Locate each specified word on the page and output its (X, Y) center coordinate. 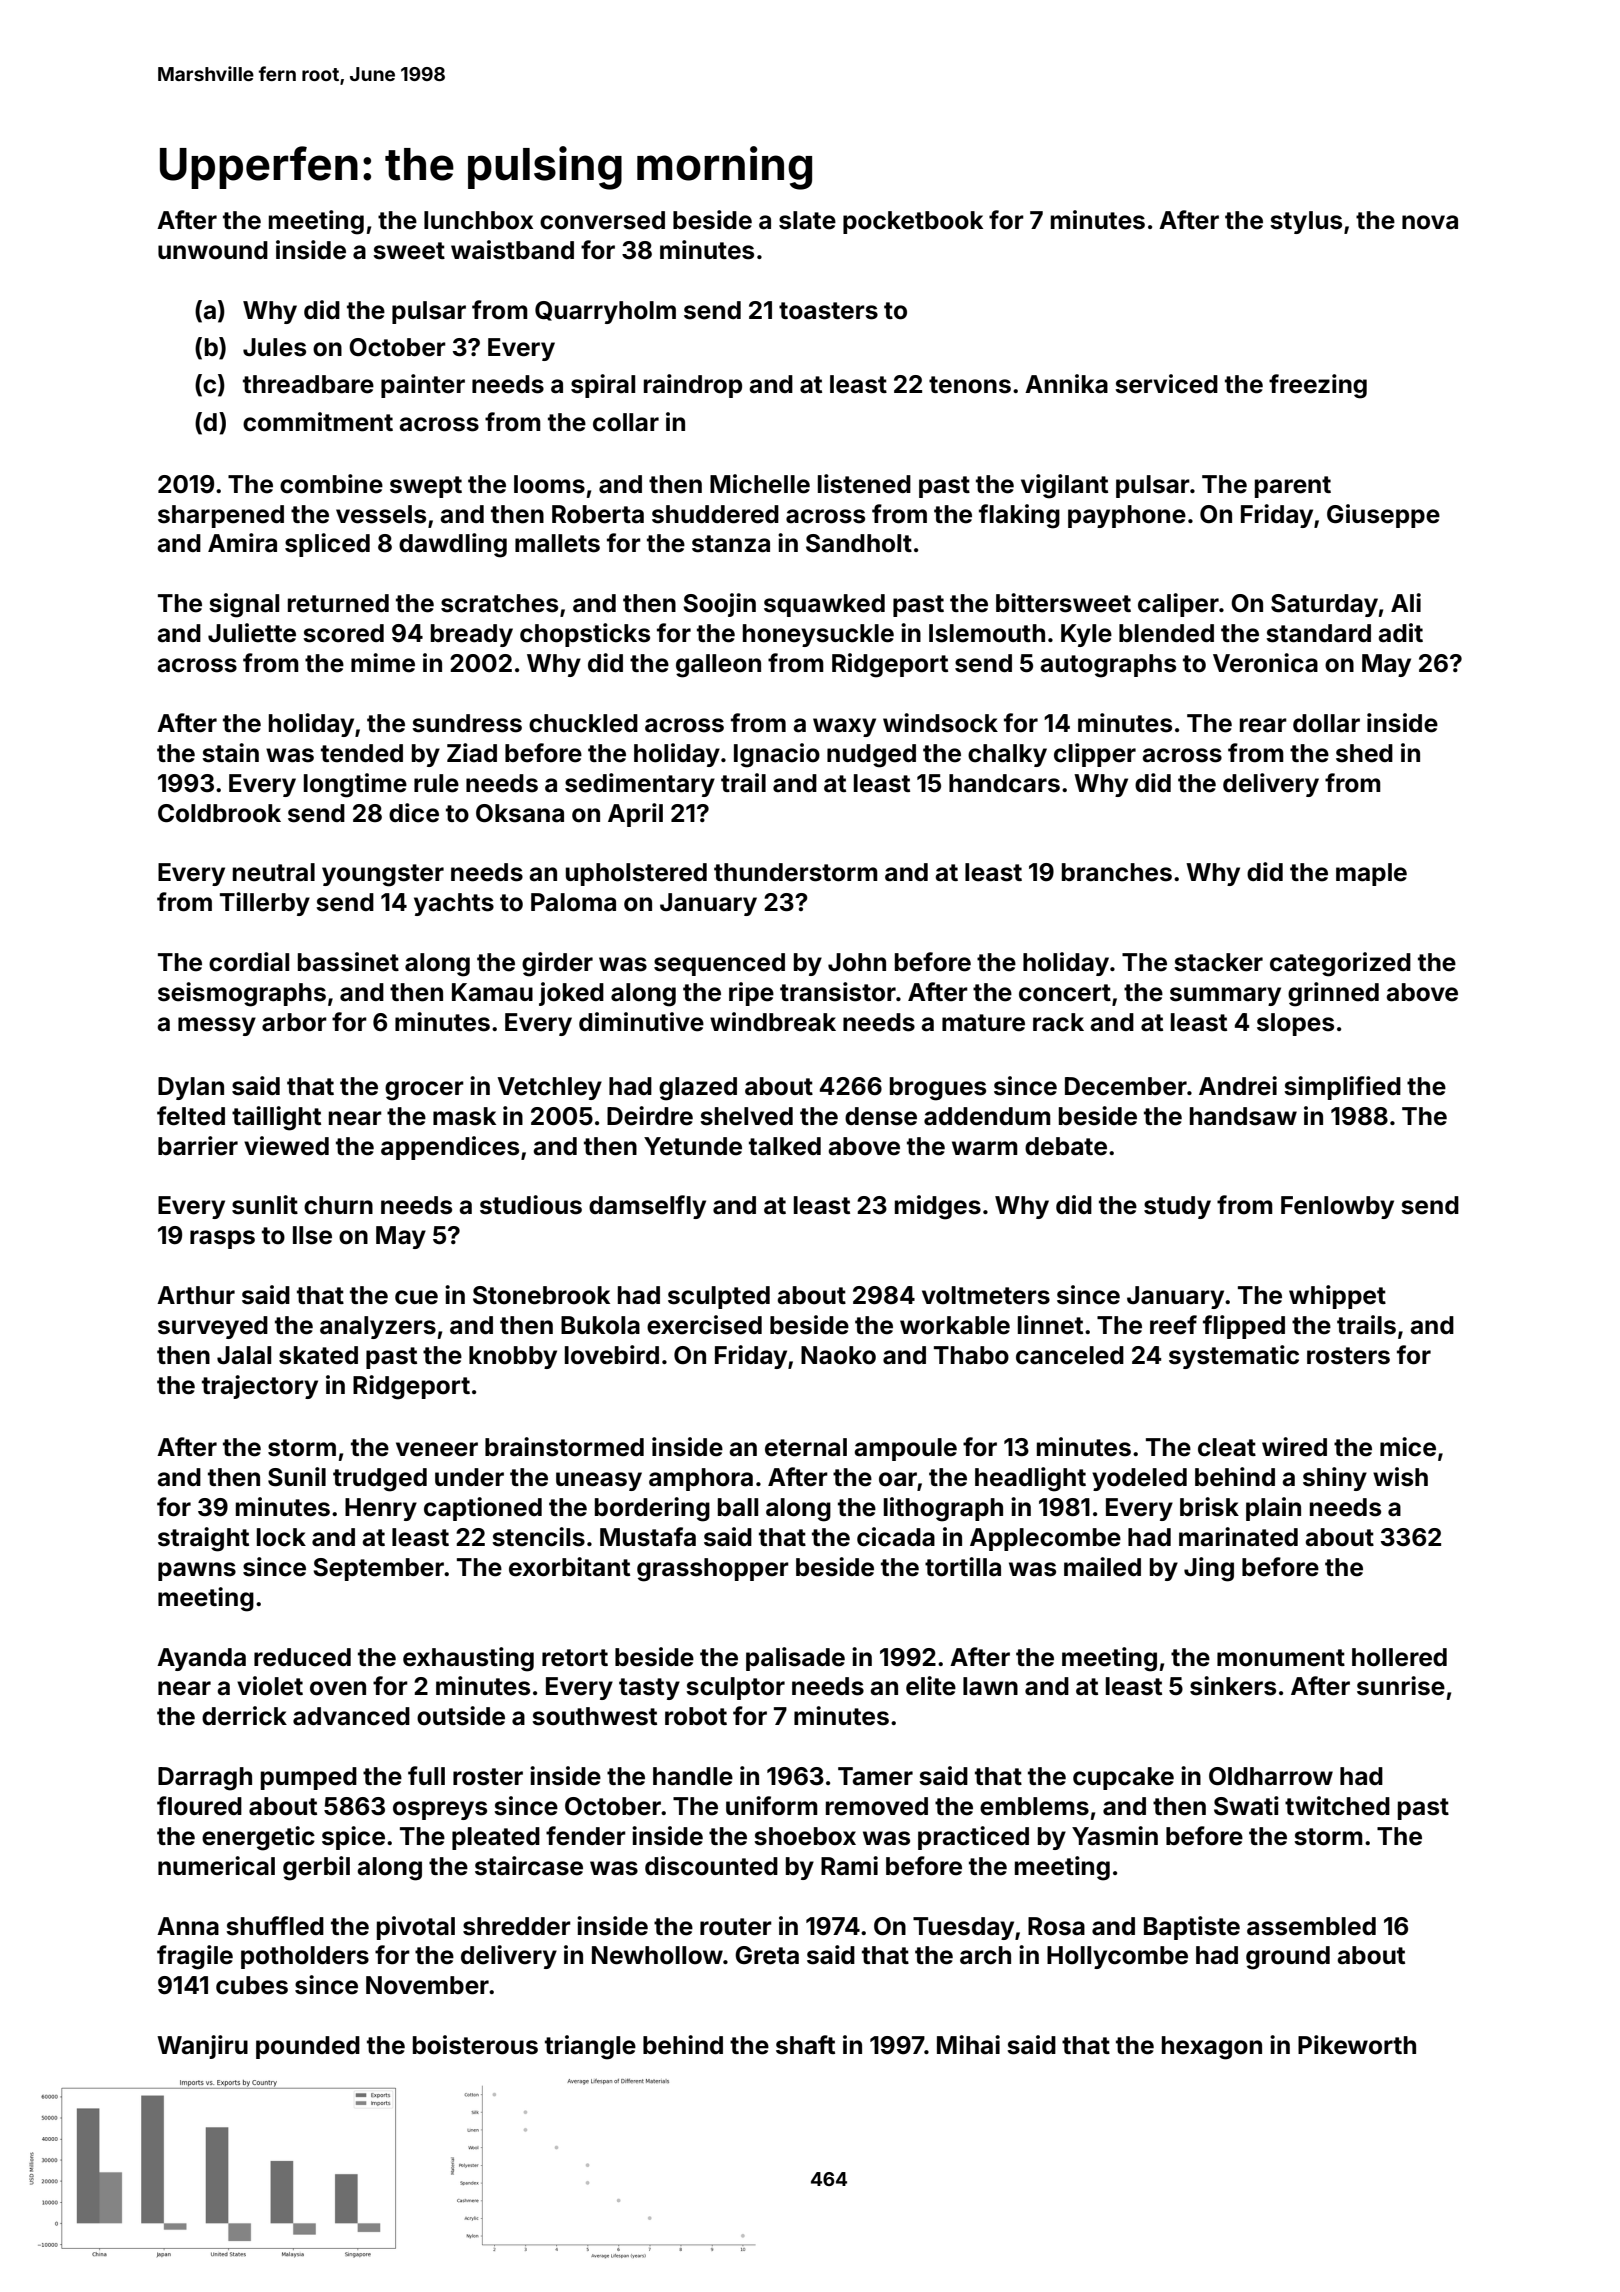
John (857, 962)
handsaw (1243, 1116)
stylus (1306, 222)
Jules (274, 347)
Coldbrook (219, 813)
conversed (602, 220)
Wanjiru (202, 2047)
